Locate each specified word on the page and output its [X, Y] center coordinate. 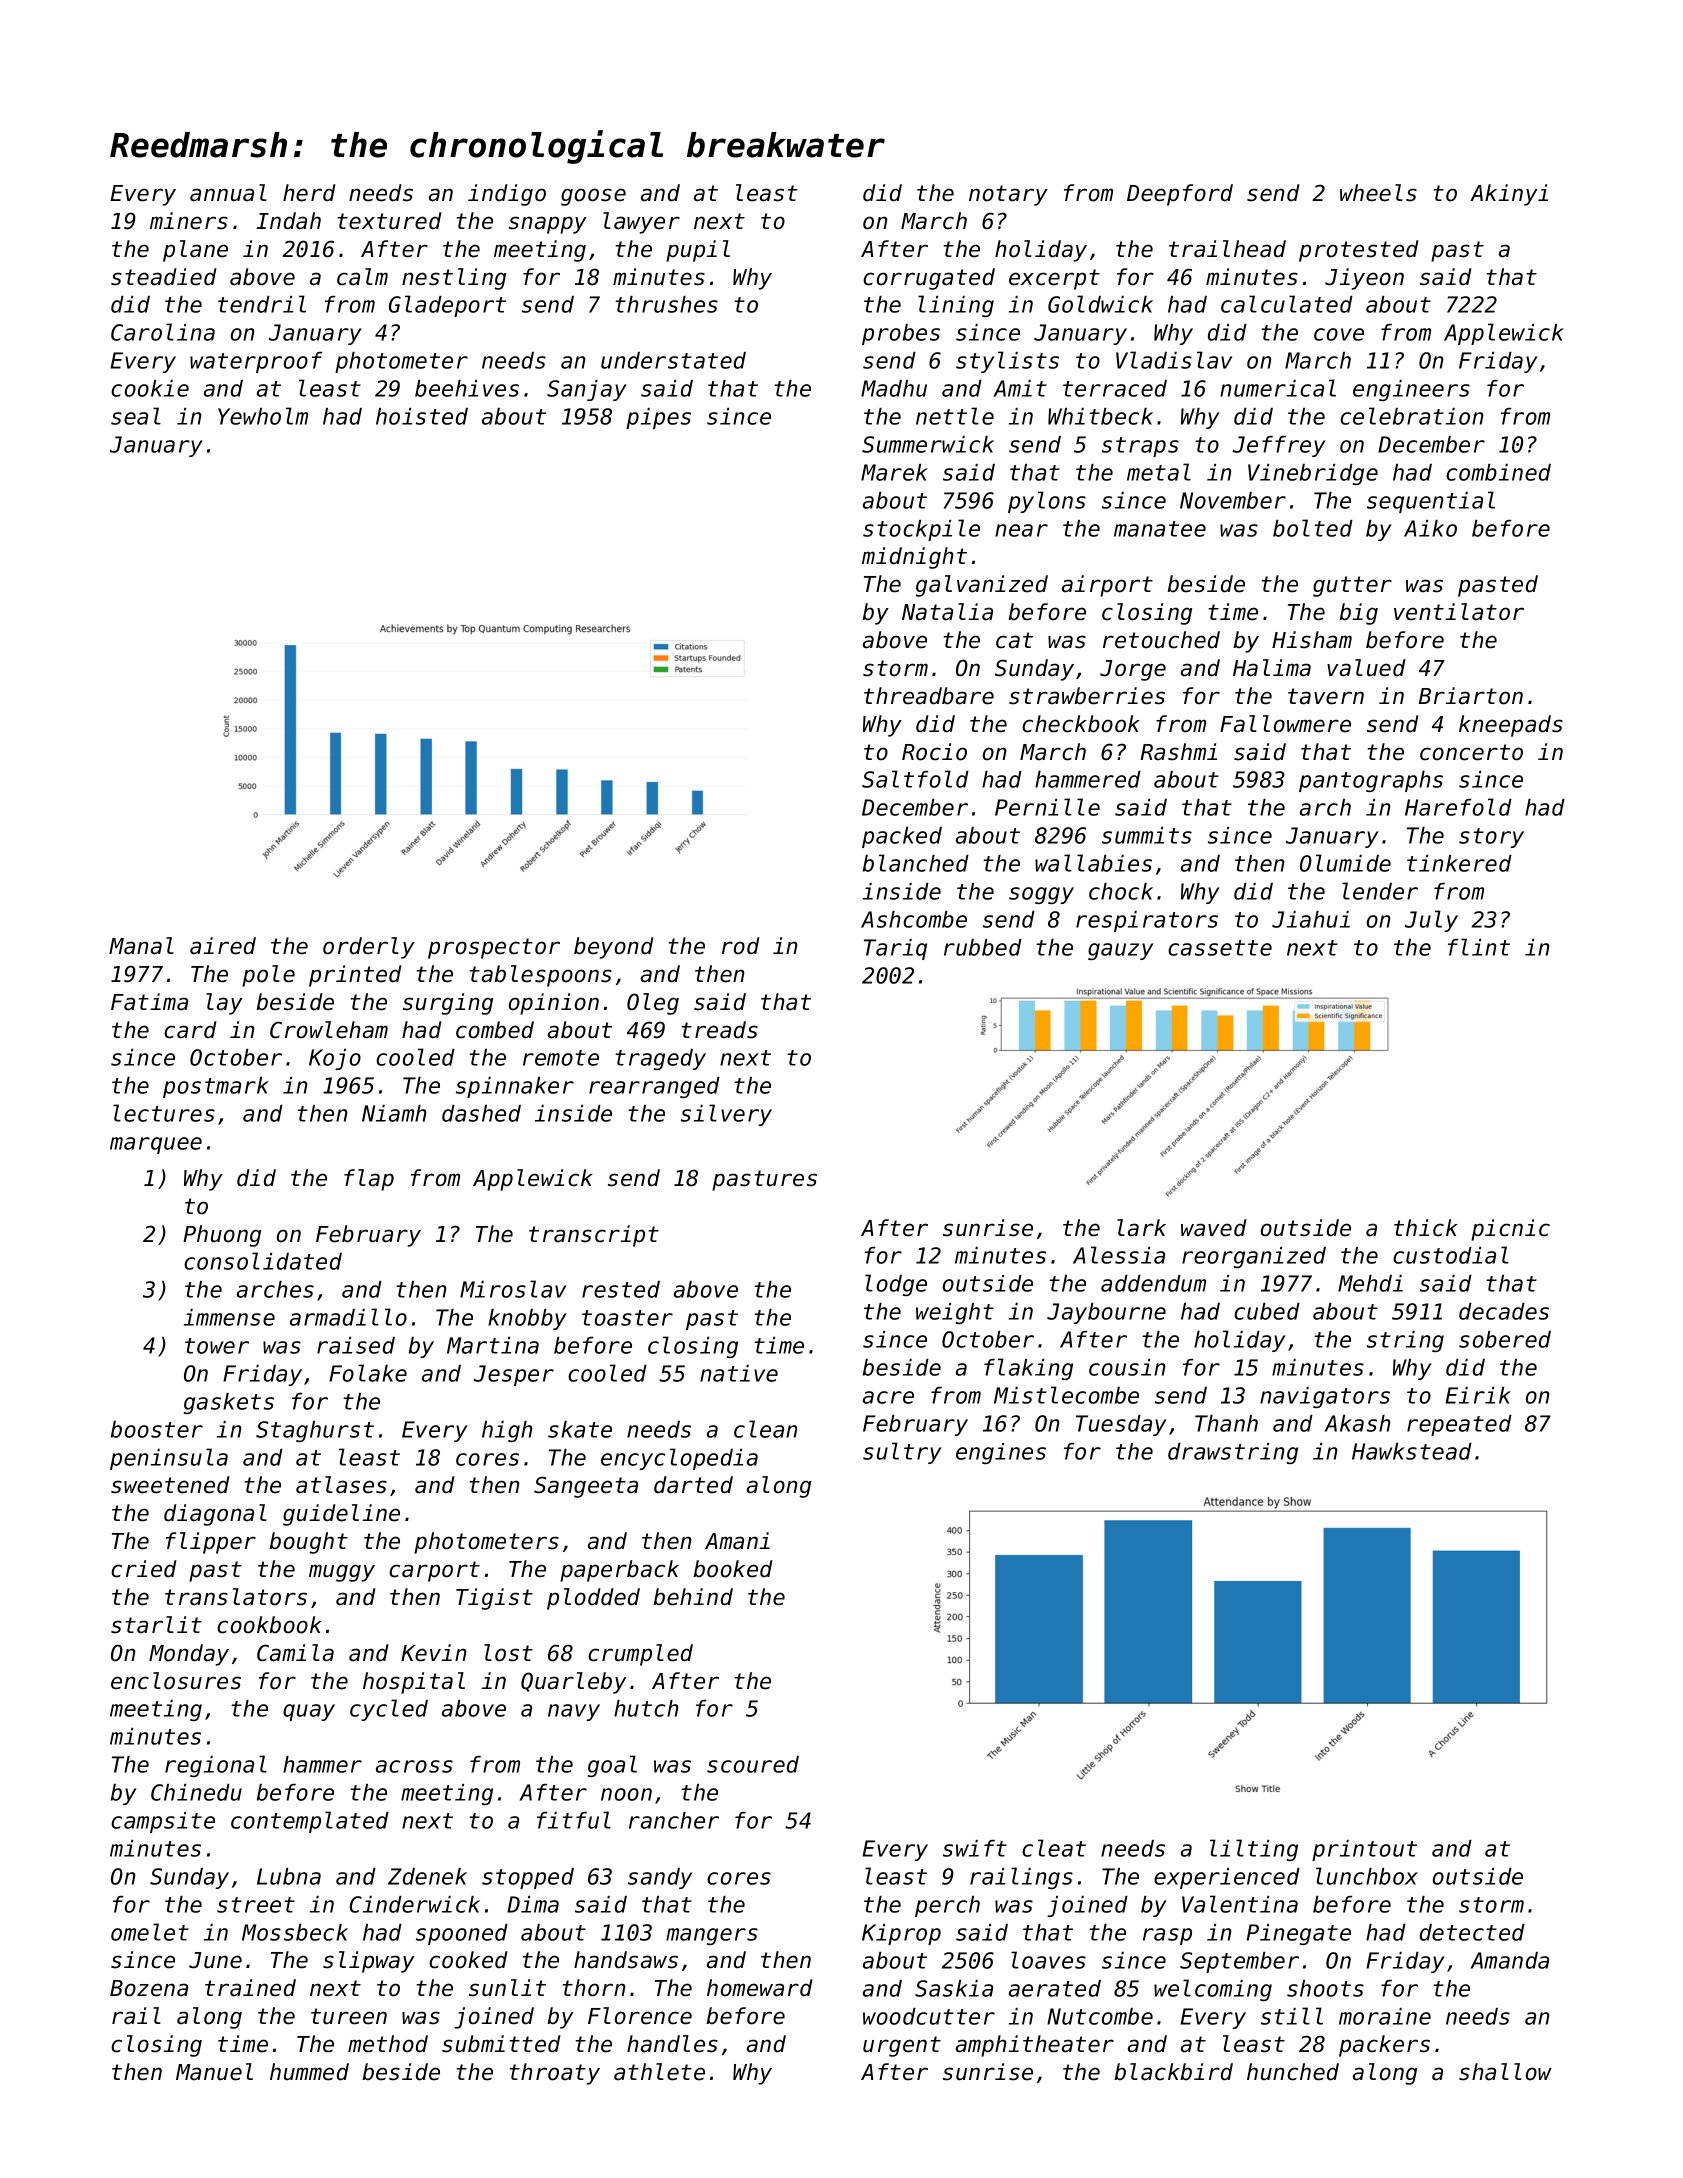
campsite [163, 1822]
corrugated [929, 279]
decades [1504, 1311]
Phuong [222, 1236]
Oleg [653, 1004]
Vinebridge [1313, 474]
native [739, 1373]
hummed [309, 2072]
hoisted [422, 416]
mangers [712, 1936]
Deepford [1180, 195]
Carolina [163, 332]
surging [448, 1004]
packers [1384, 2046]
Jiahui [1311, 919]
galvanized [982, 586]
